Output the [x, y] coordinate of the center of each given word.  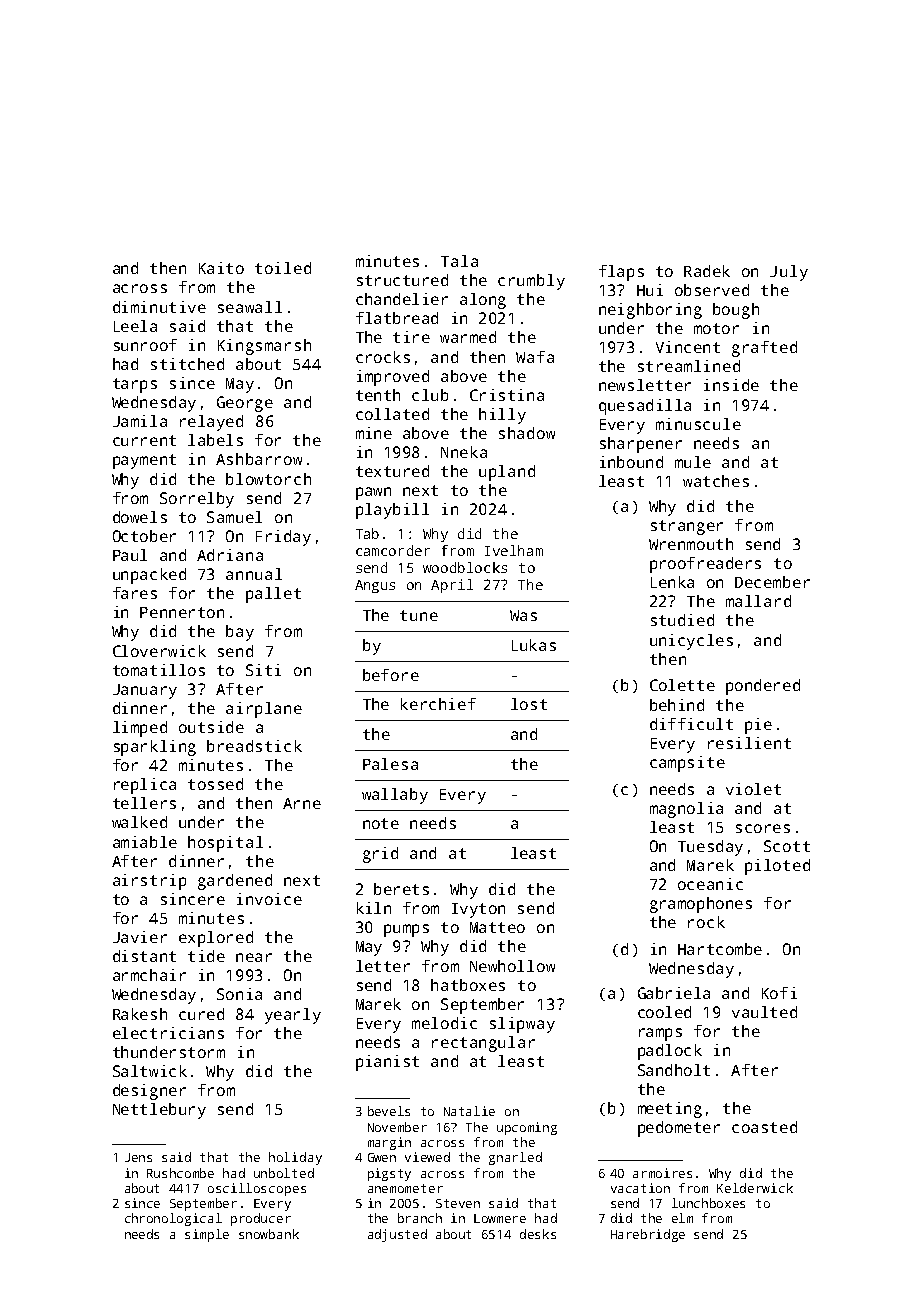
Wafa [535, 357]
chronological [173, 1219]
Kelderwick [755, 1188]
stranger [687, 527]
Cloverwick [159, 651]
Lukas [534, 645]
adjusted [397, 1235]
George [245, 404]
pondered [763, 687]
